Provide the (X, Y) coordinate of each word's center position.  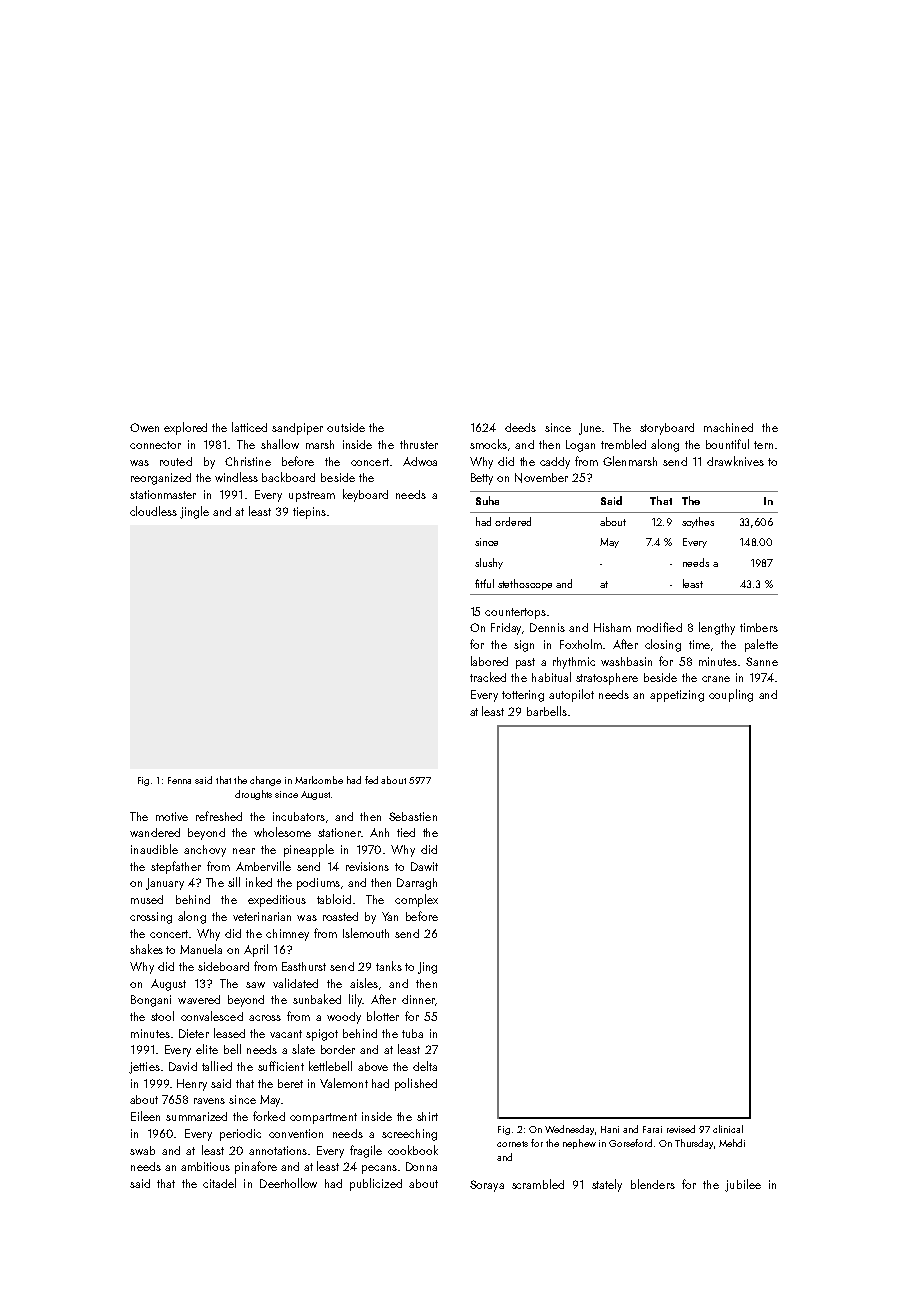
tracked (488, 677)
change (265, 781)
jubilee (743, 1185)
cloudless (153, 511)
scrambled (538, 1184)
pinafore (256, 1167)
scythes (698, 522)
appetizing (677, 696)
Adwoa (420, 461)
